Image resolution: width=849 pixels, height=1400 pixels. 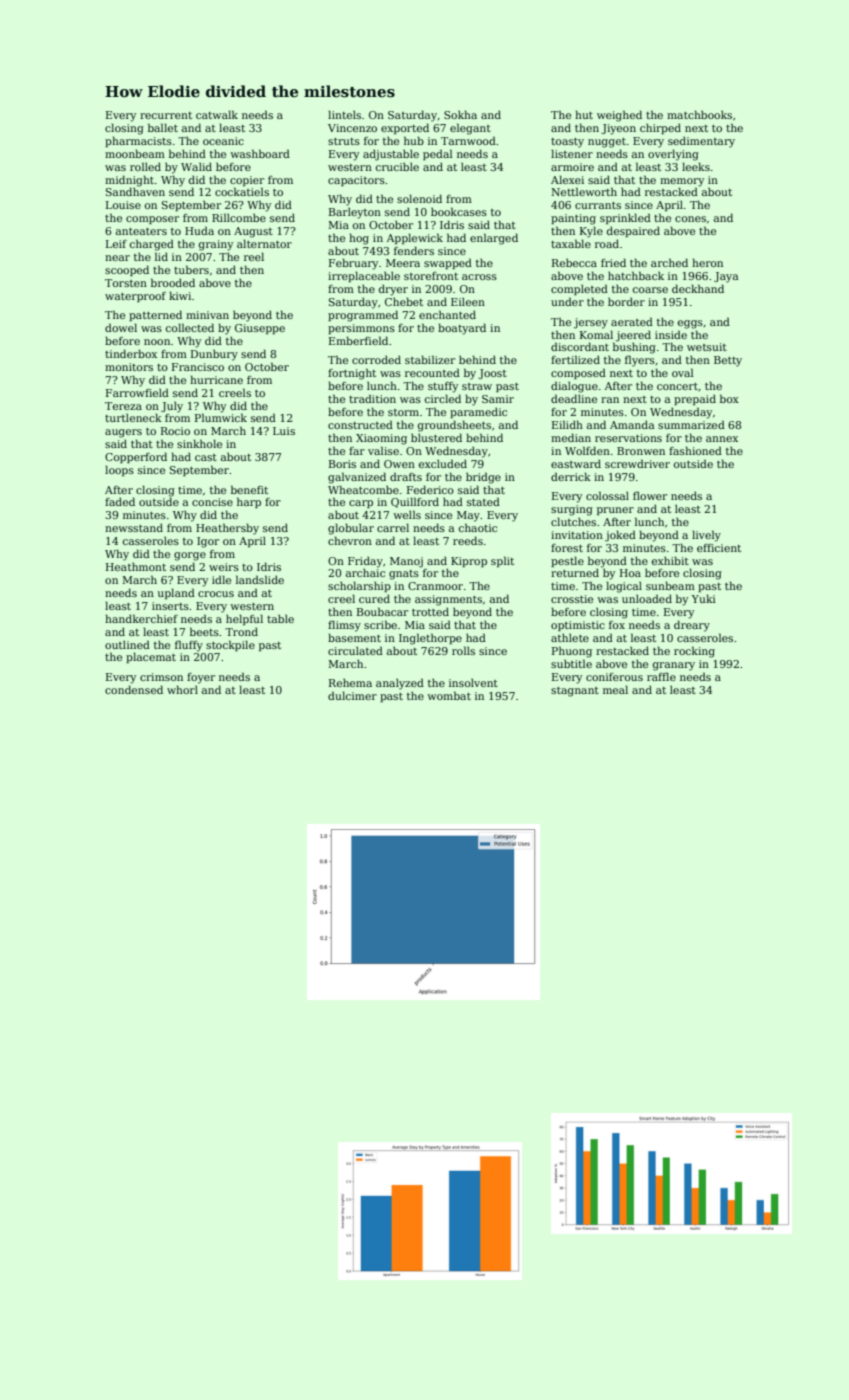 I want to click on Boubacar, so click(x=382, y=611).
